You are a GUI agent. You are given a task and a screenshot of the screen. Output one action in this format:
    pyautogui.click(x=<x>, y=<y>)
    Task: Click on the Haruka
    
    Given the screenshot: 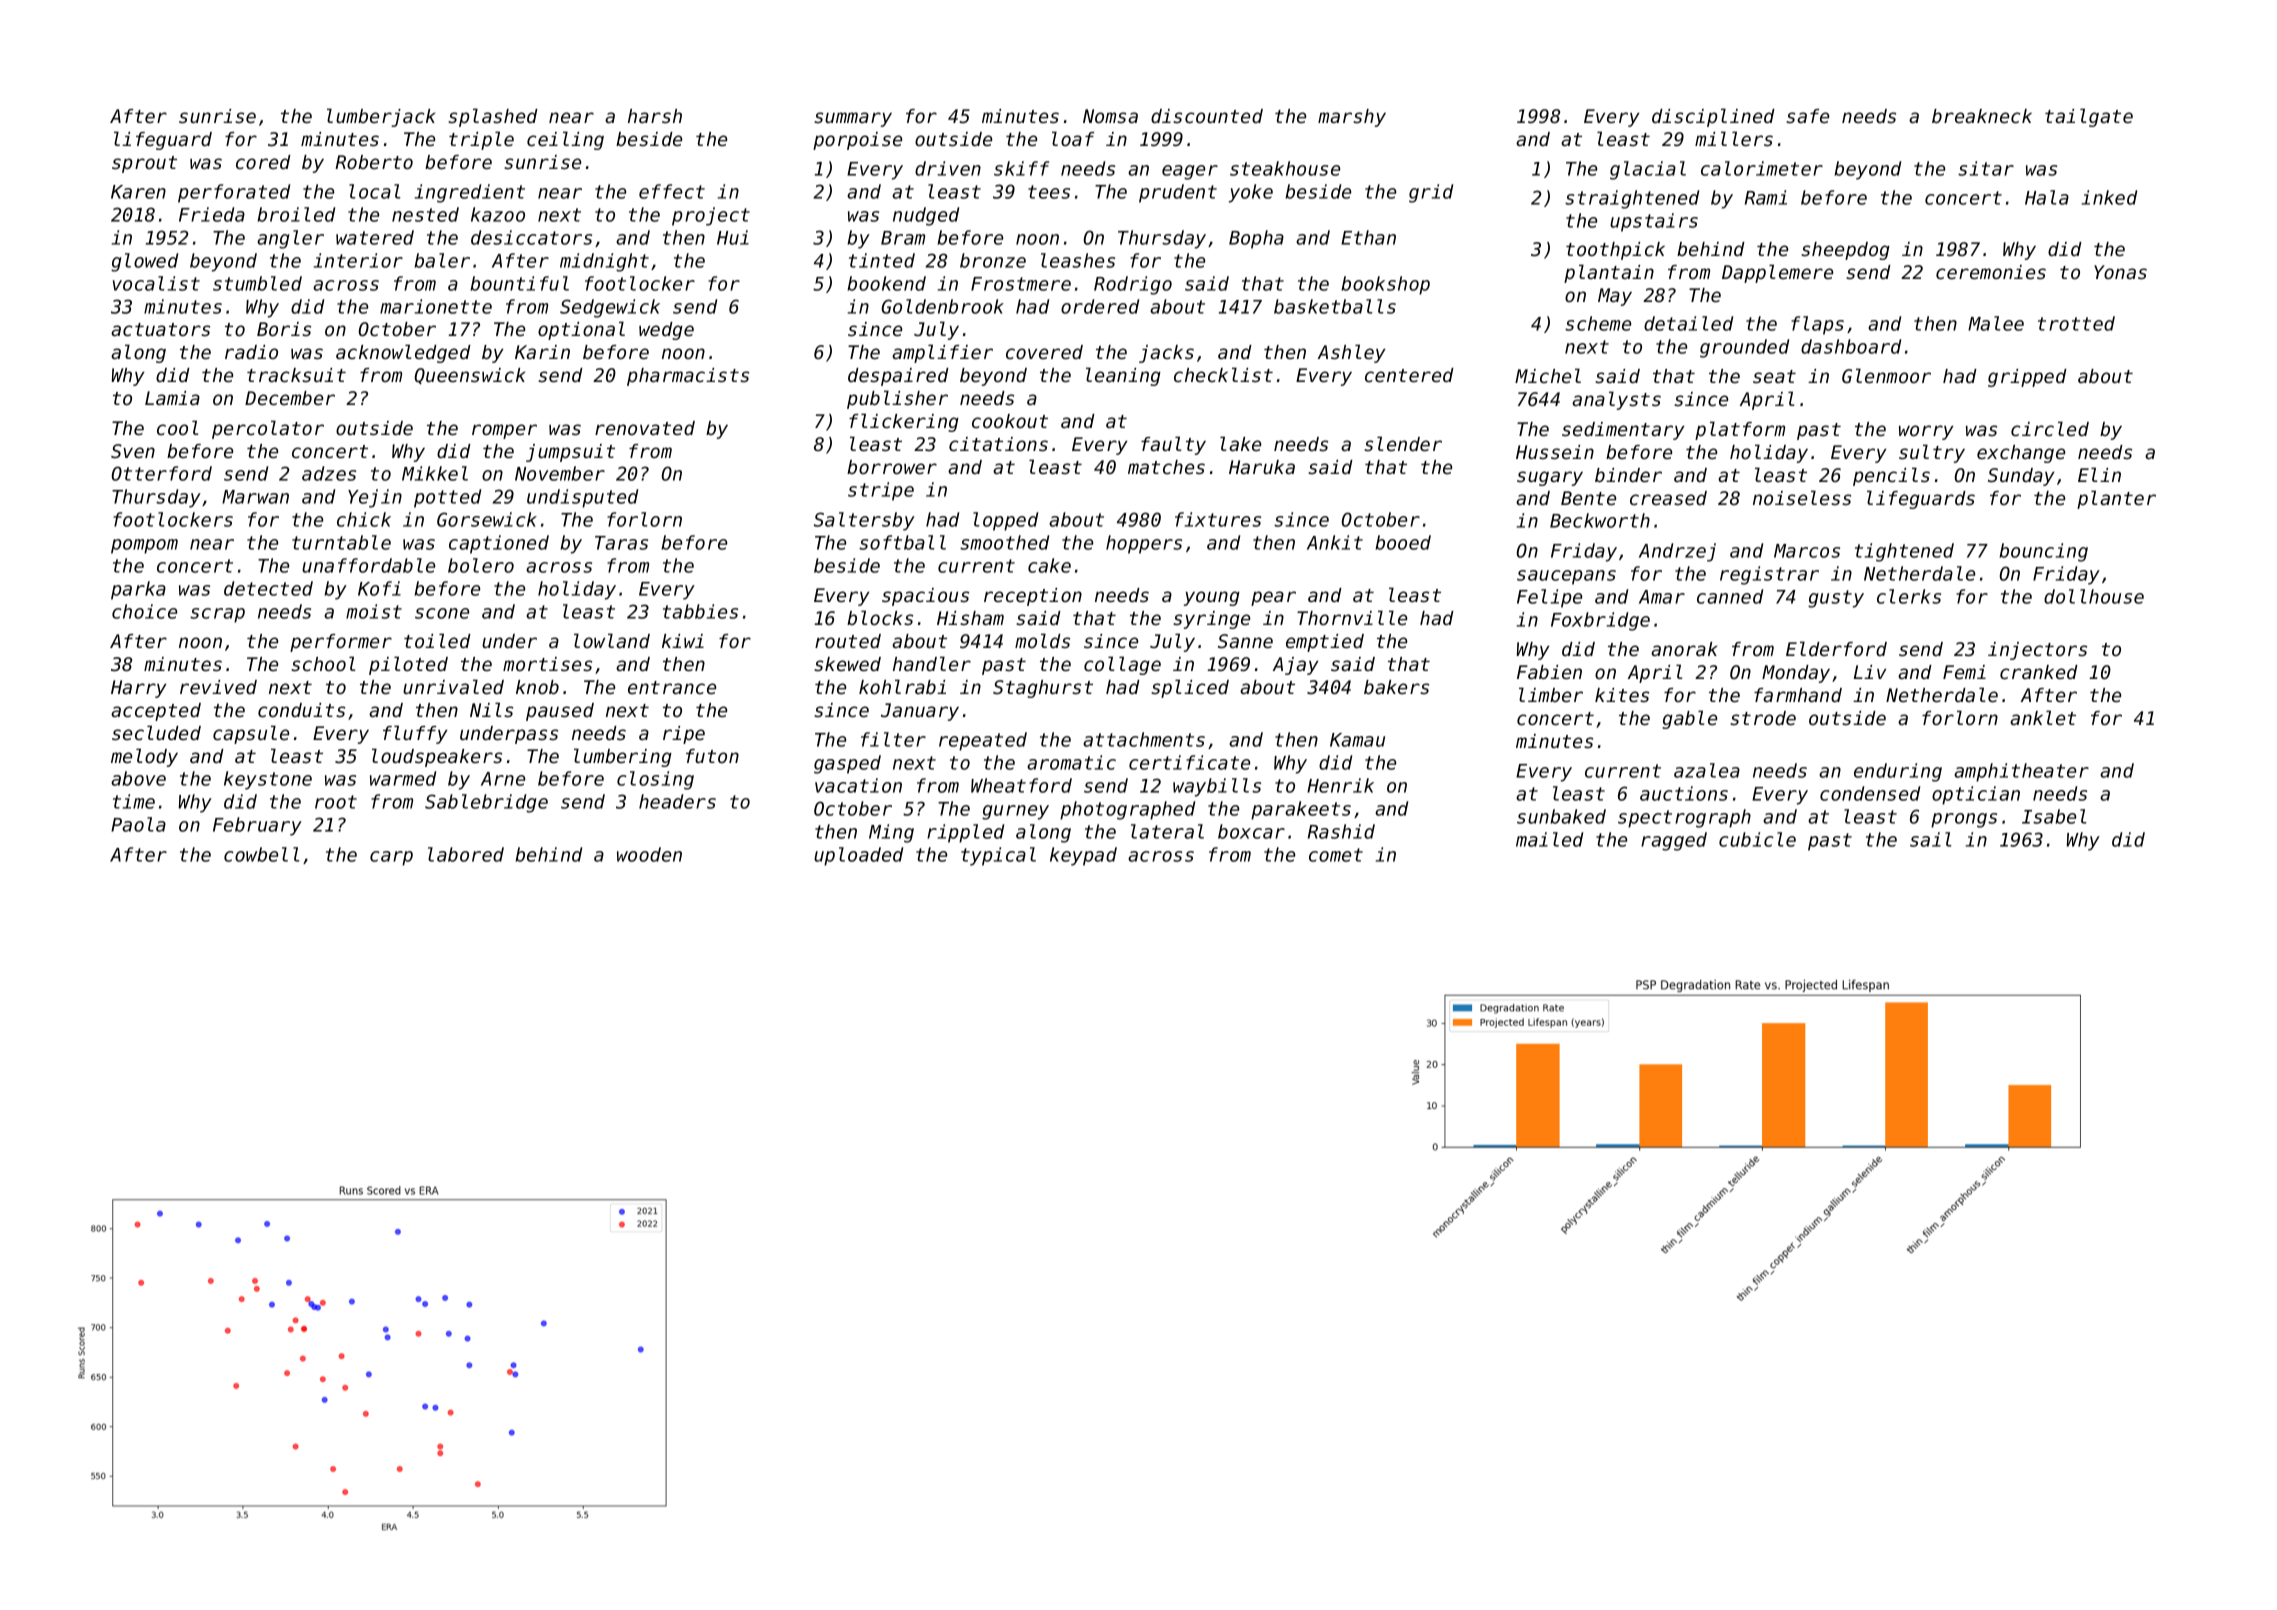 What is the action you would take?
    pyautogui.click(x=1262, y=467)
